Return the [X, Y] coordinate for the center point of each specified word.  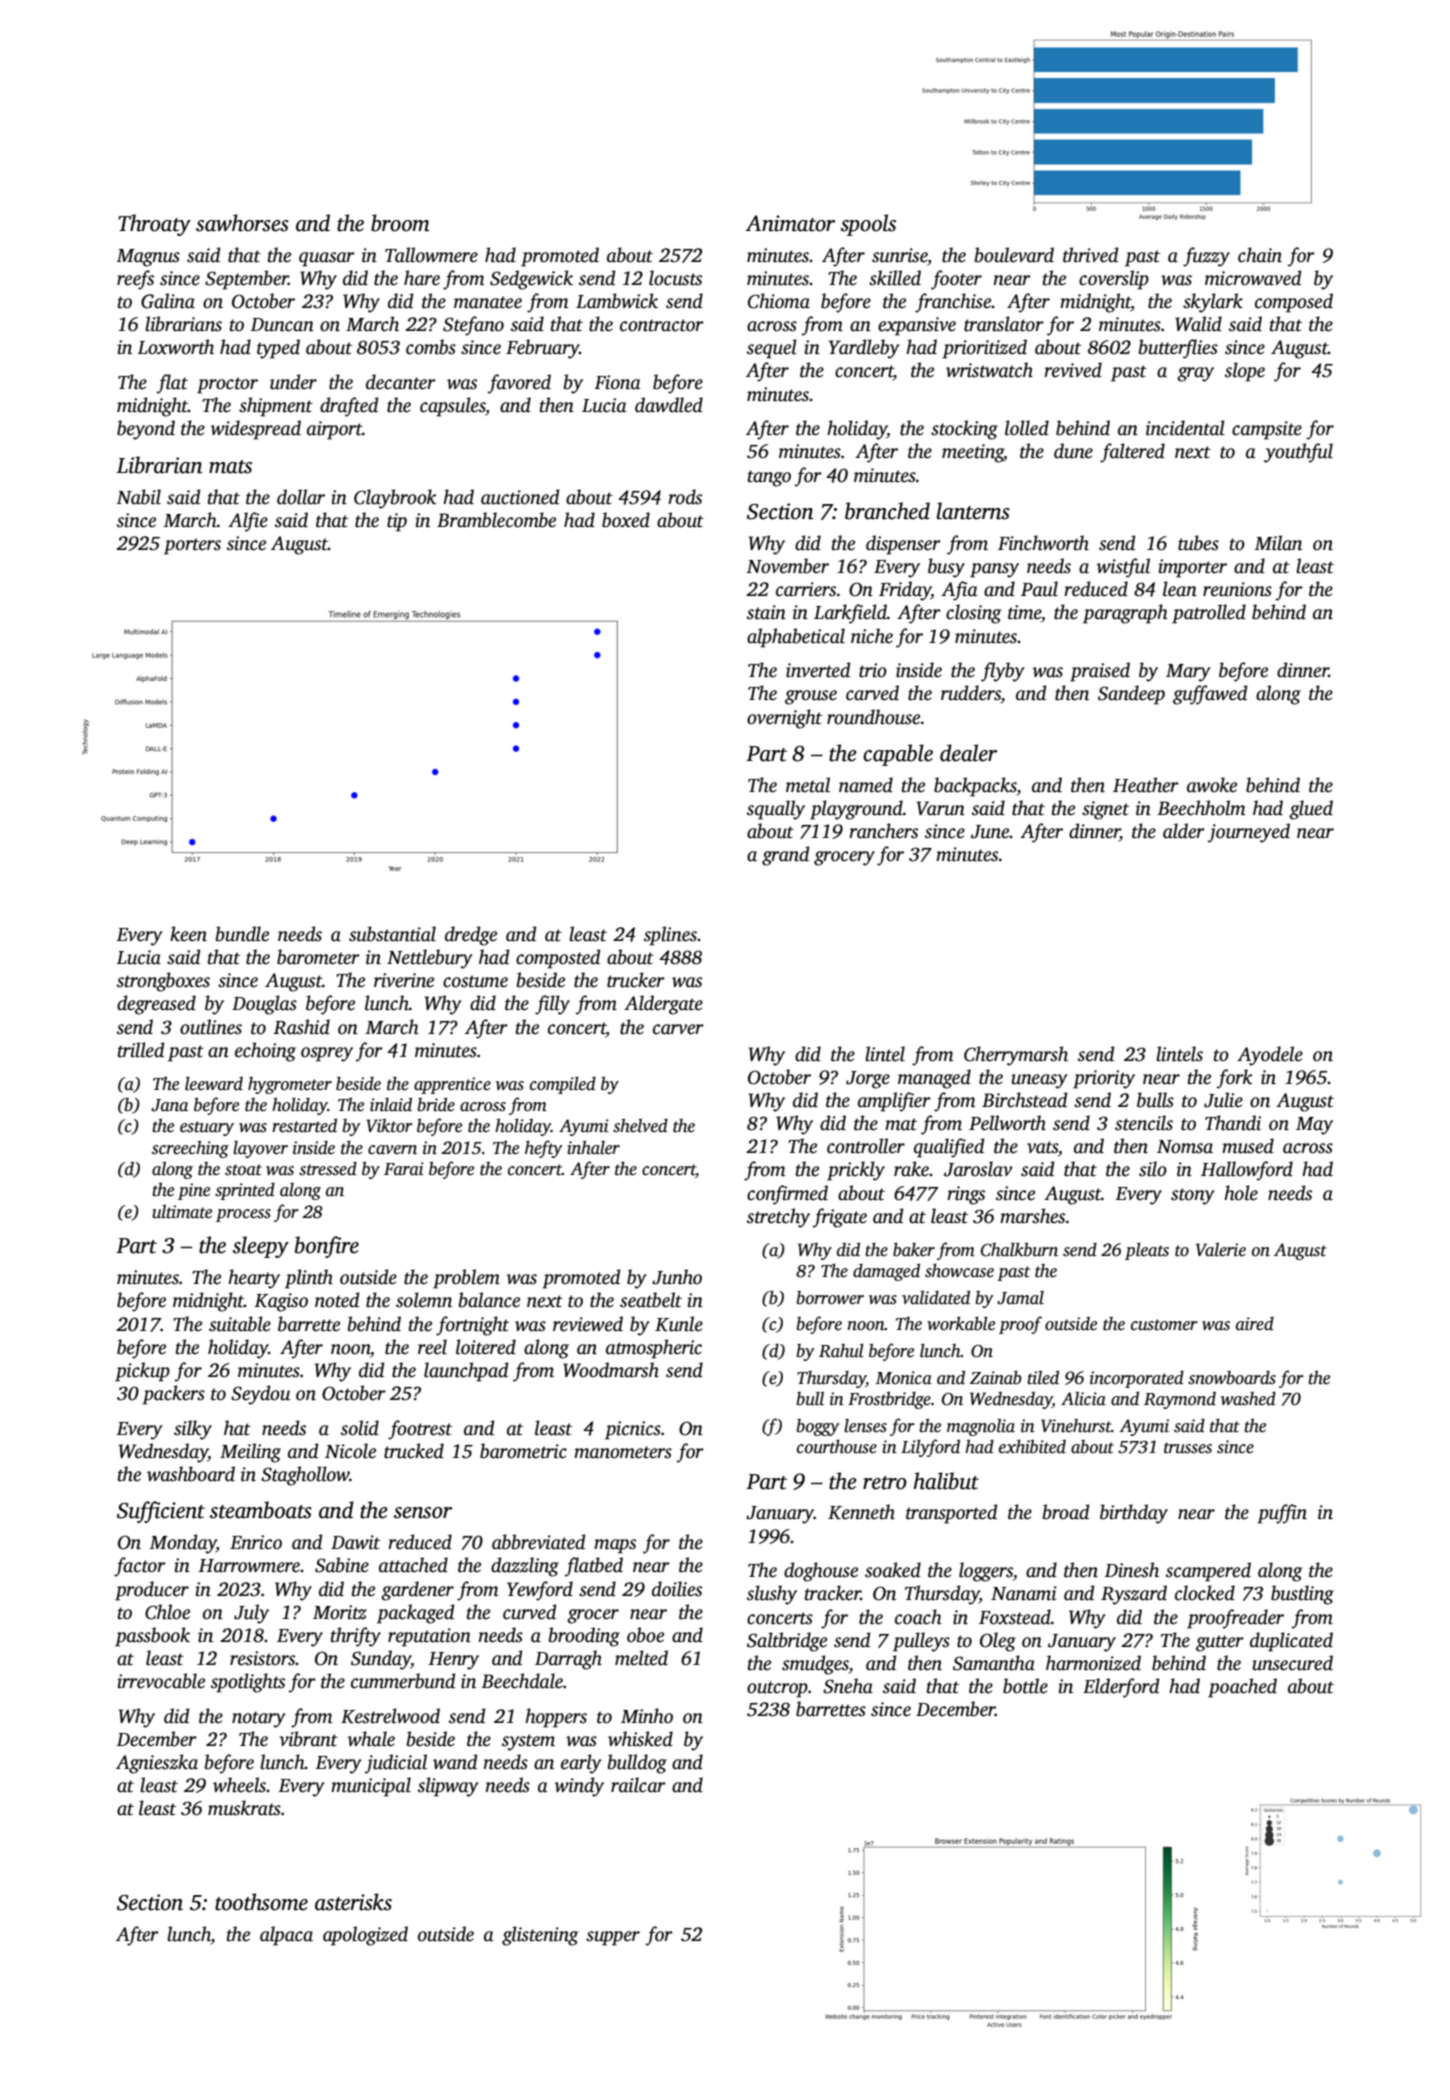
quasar [327, 259]
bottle [1025, 1686]
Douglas [264, 1005]
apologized [365, 1936]
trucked [414, 1451]
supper [613, 1938]
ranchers [883, 831]
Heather [1146, 785]
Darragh [568, 1660]
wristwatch [989, 370]
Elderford [1121, 1688]
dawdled [669, 405]
